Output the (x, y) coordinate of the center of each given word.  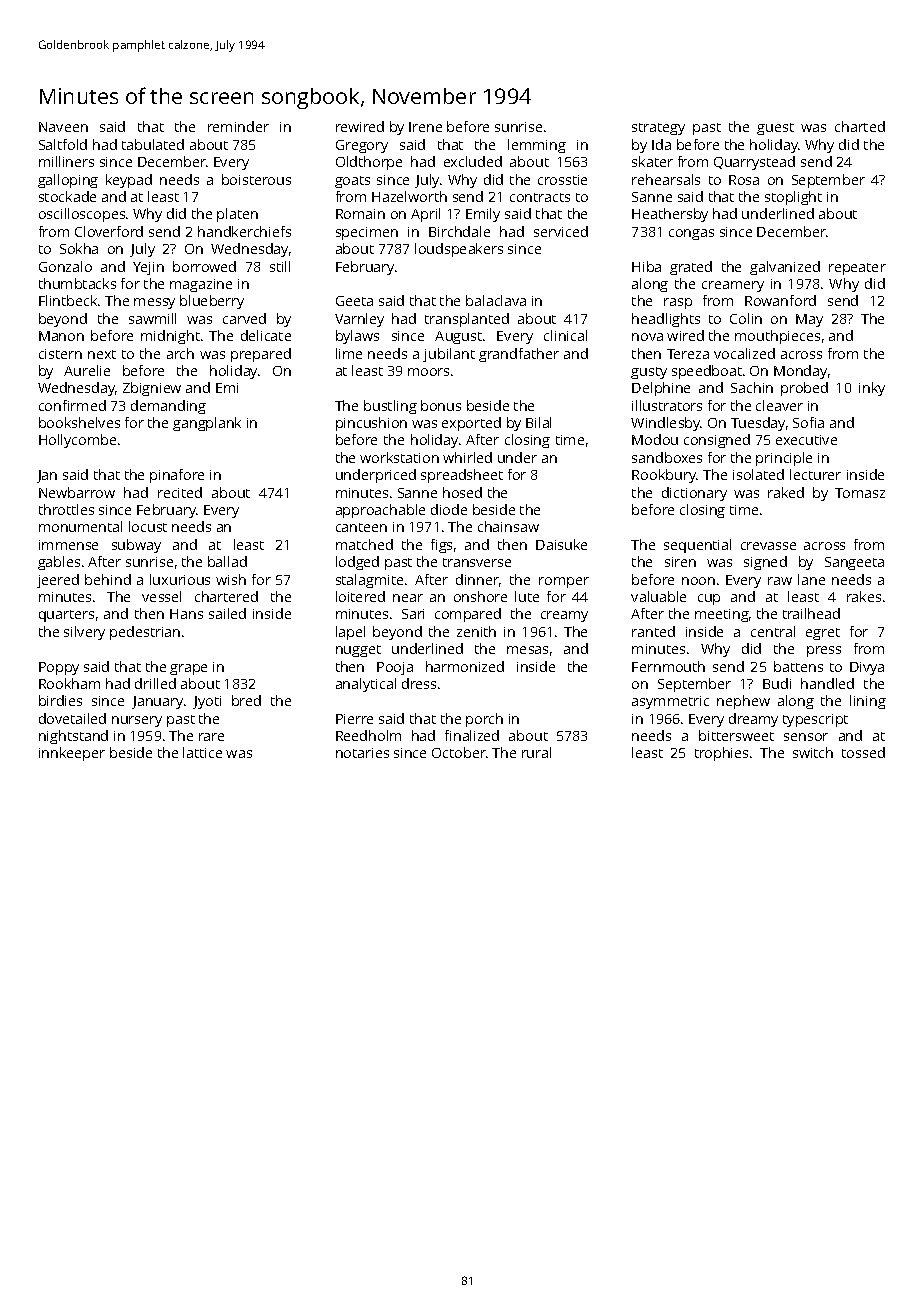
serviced (561, 231)
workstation (399, 457)
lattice (202, 752)
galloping (68, 181)
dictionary (694, 494)
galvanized (785, 268)
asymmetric (670, 702)
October (459, 752)
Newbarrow (77, 492)
